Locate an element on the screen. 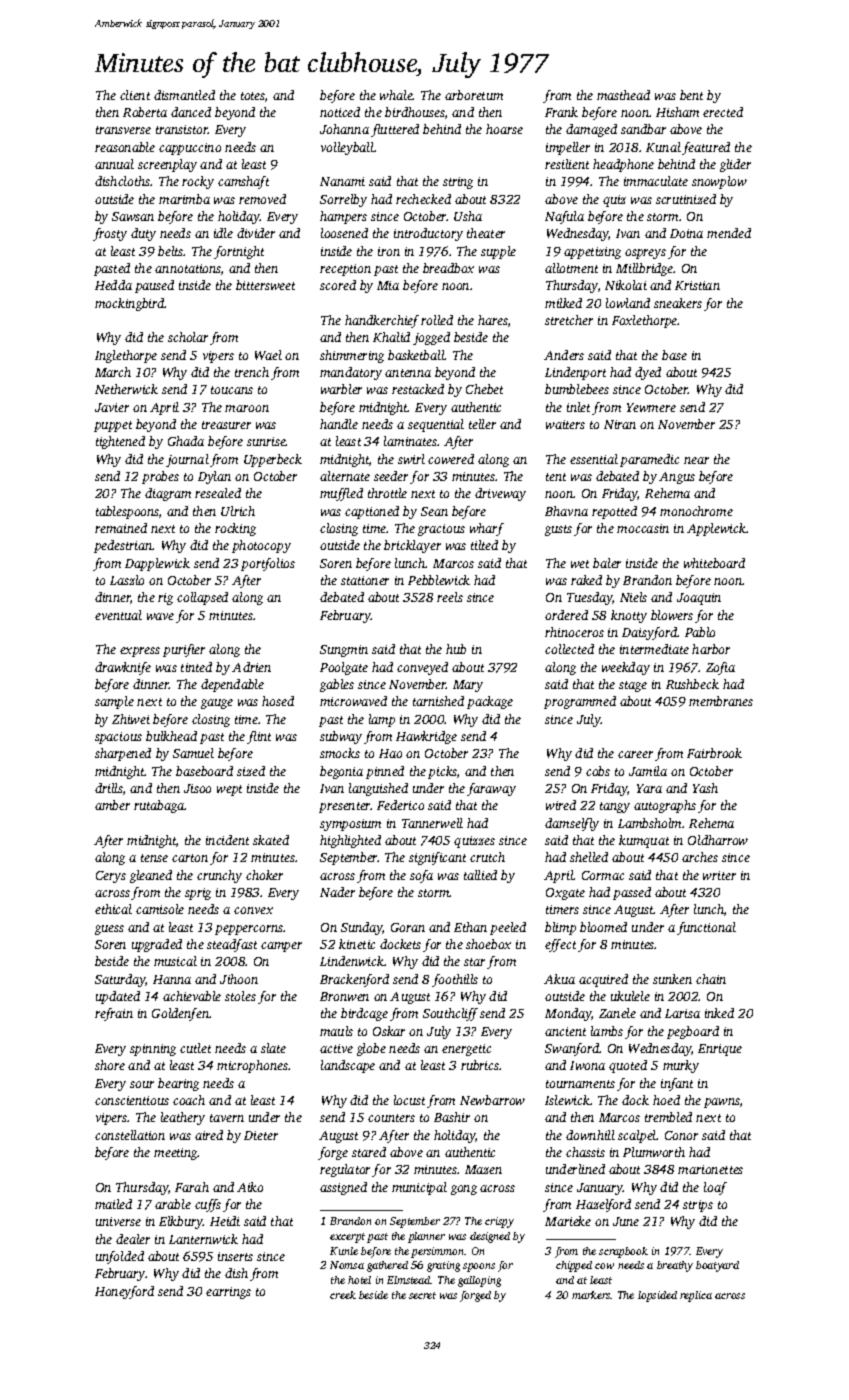 The height and width of the screenshot is (1400, 849). tightened is located at coordinates (120, 442).
